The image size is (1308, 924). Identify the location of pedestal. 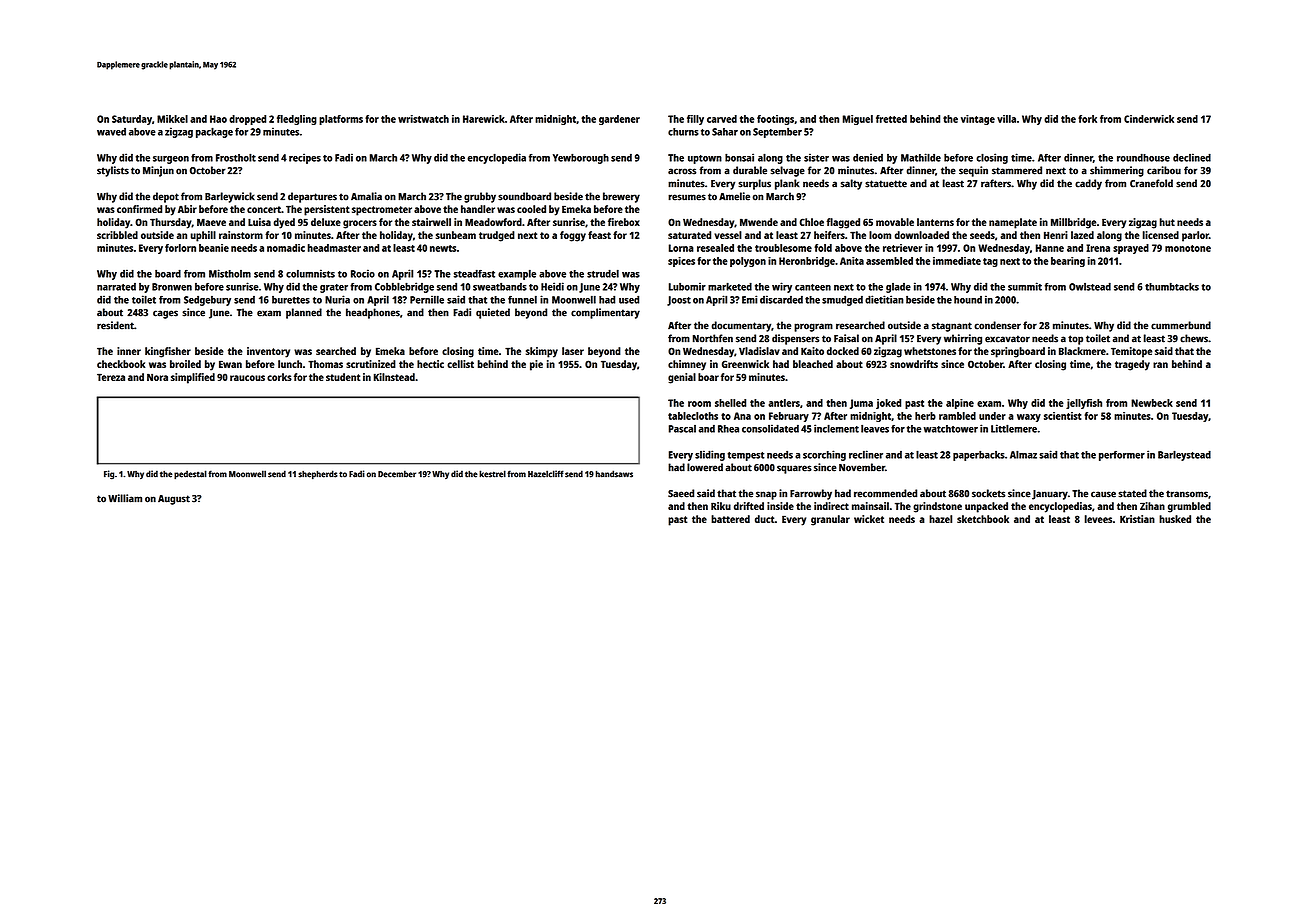
(190, 475).
